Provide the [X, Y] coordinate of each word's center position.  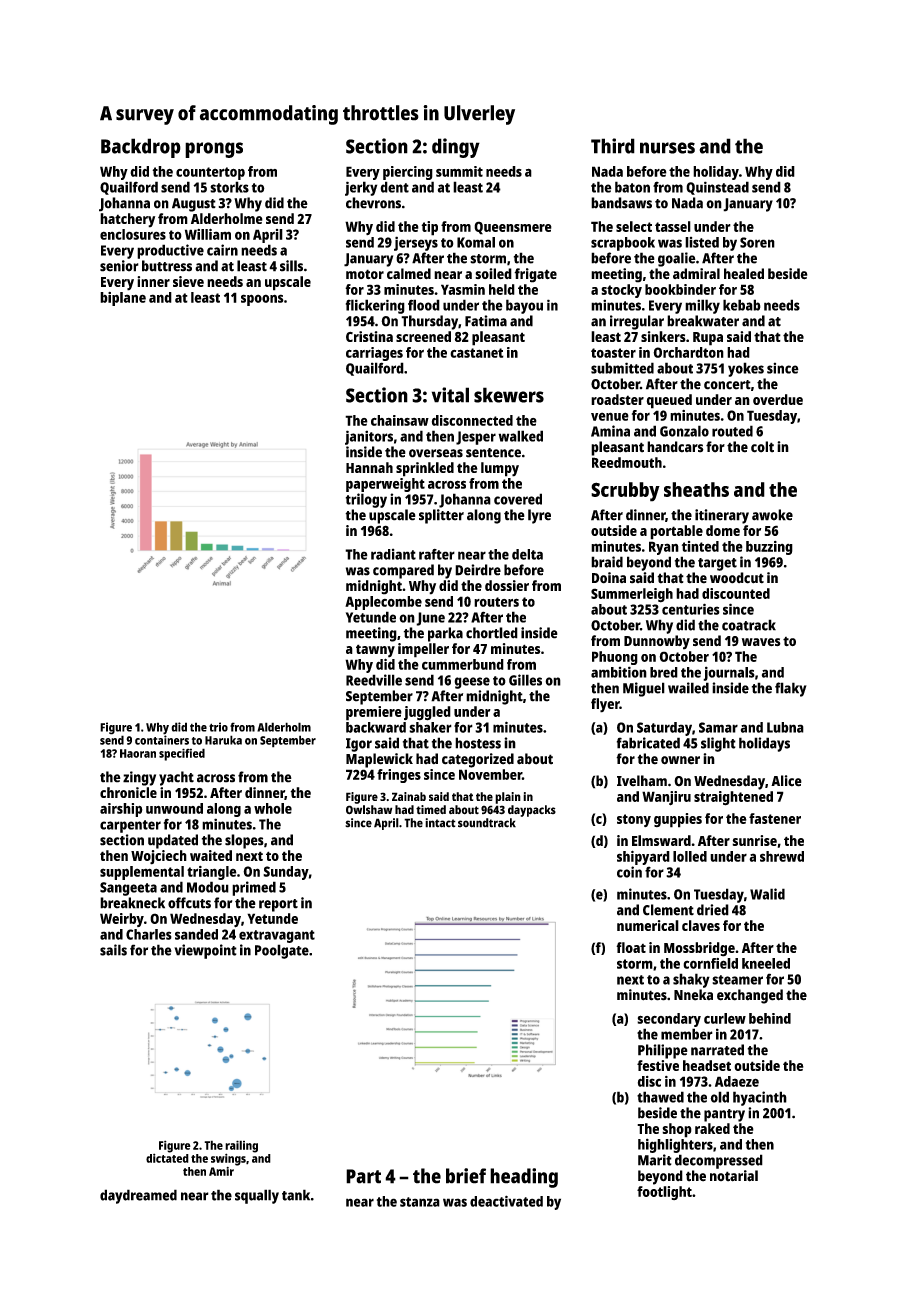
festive [658, 1065]
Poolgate [282, 951]
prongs [214, 150]
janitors [369, 437]
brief [466, 1176]
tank [296, 1195]
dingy [456, 148]
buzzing [769, 548]
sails [113, 950]
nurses [667, 148]
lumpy [500, 469]
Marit [655, 1160]
